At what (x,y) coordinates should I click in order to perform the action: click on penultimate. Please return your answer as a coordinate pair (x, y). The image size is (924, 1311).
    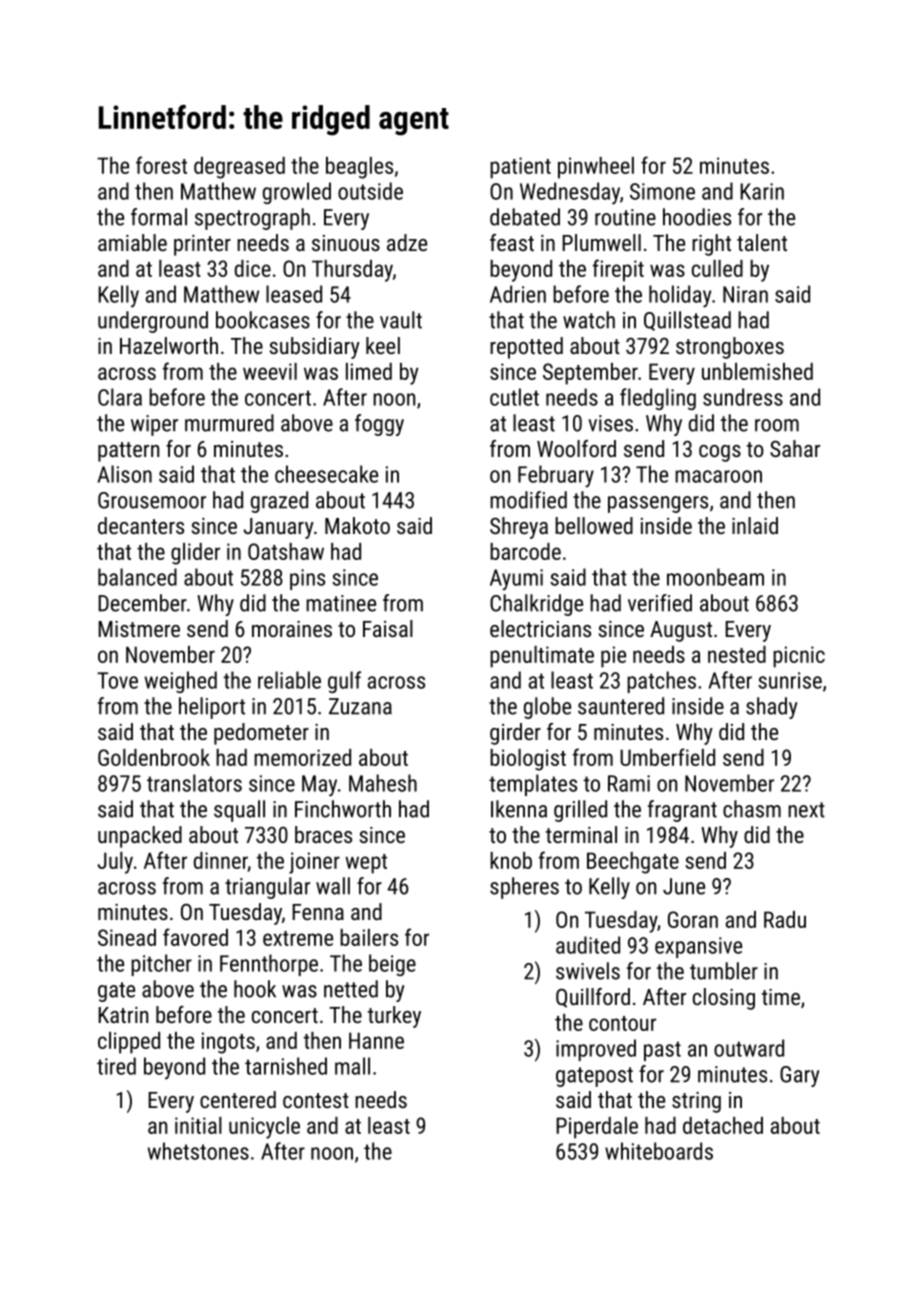
    Looking at the image, I should click on (542, 657).
